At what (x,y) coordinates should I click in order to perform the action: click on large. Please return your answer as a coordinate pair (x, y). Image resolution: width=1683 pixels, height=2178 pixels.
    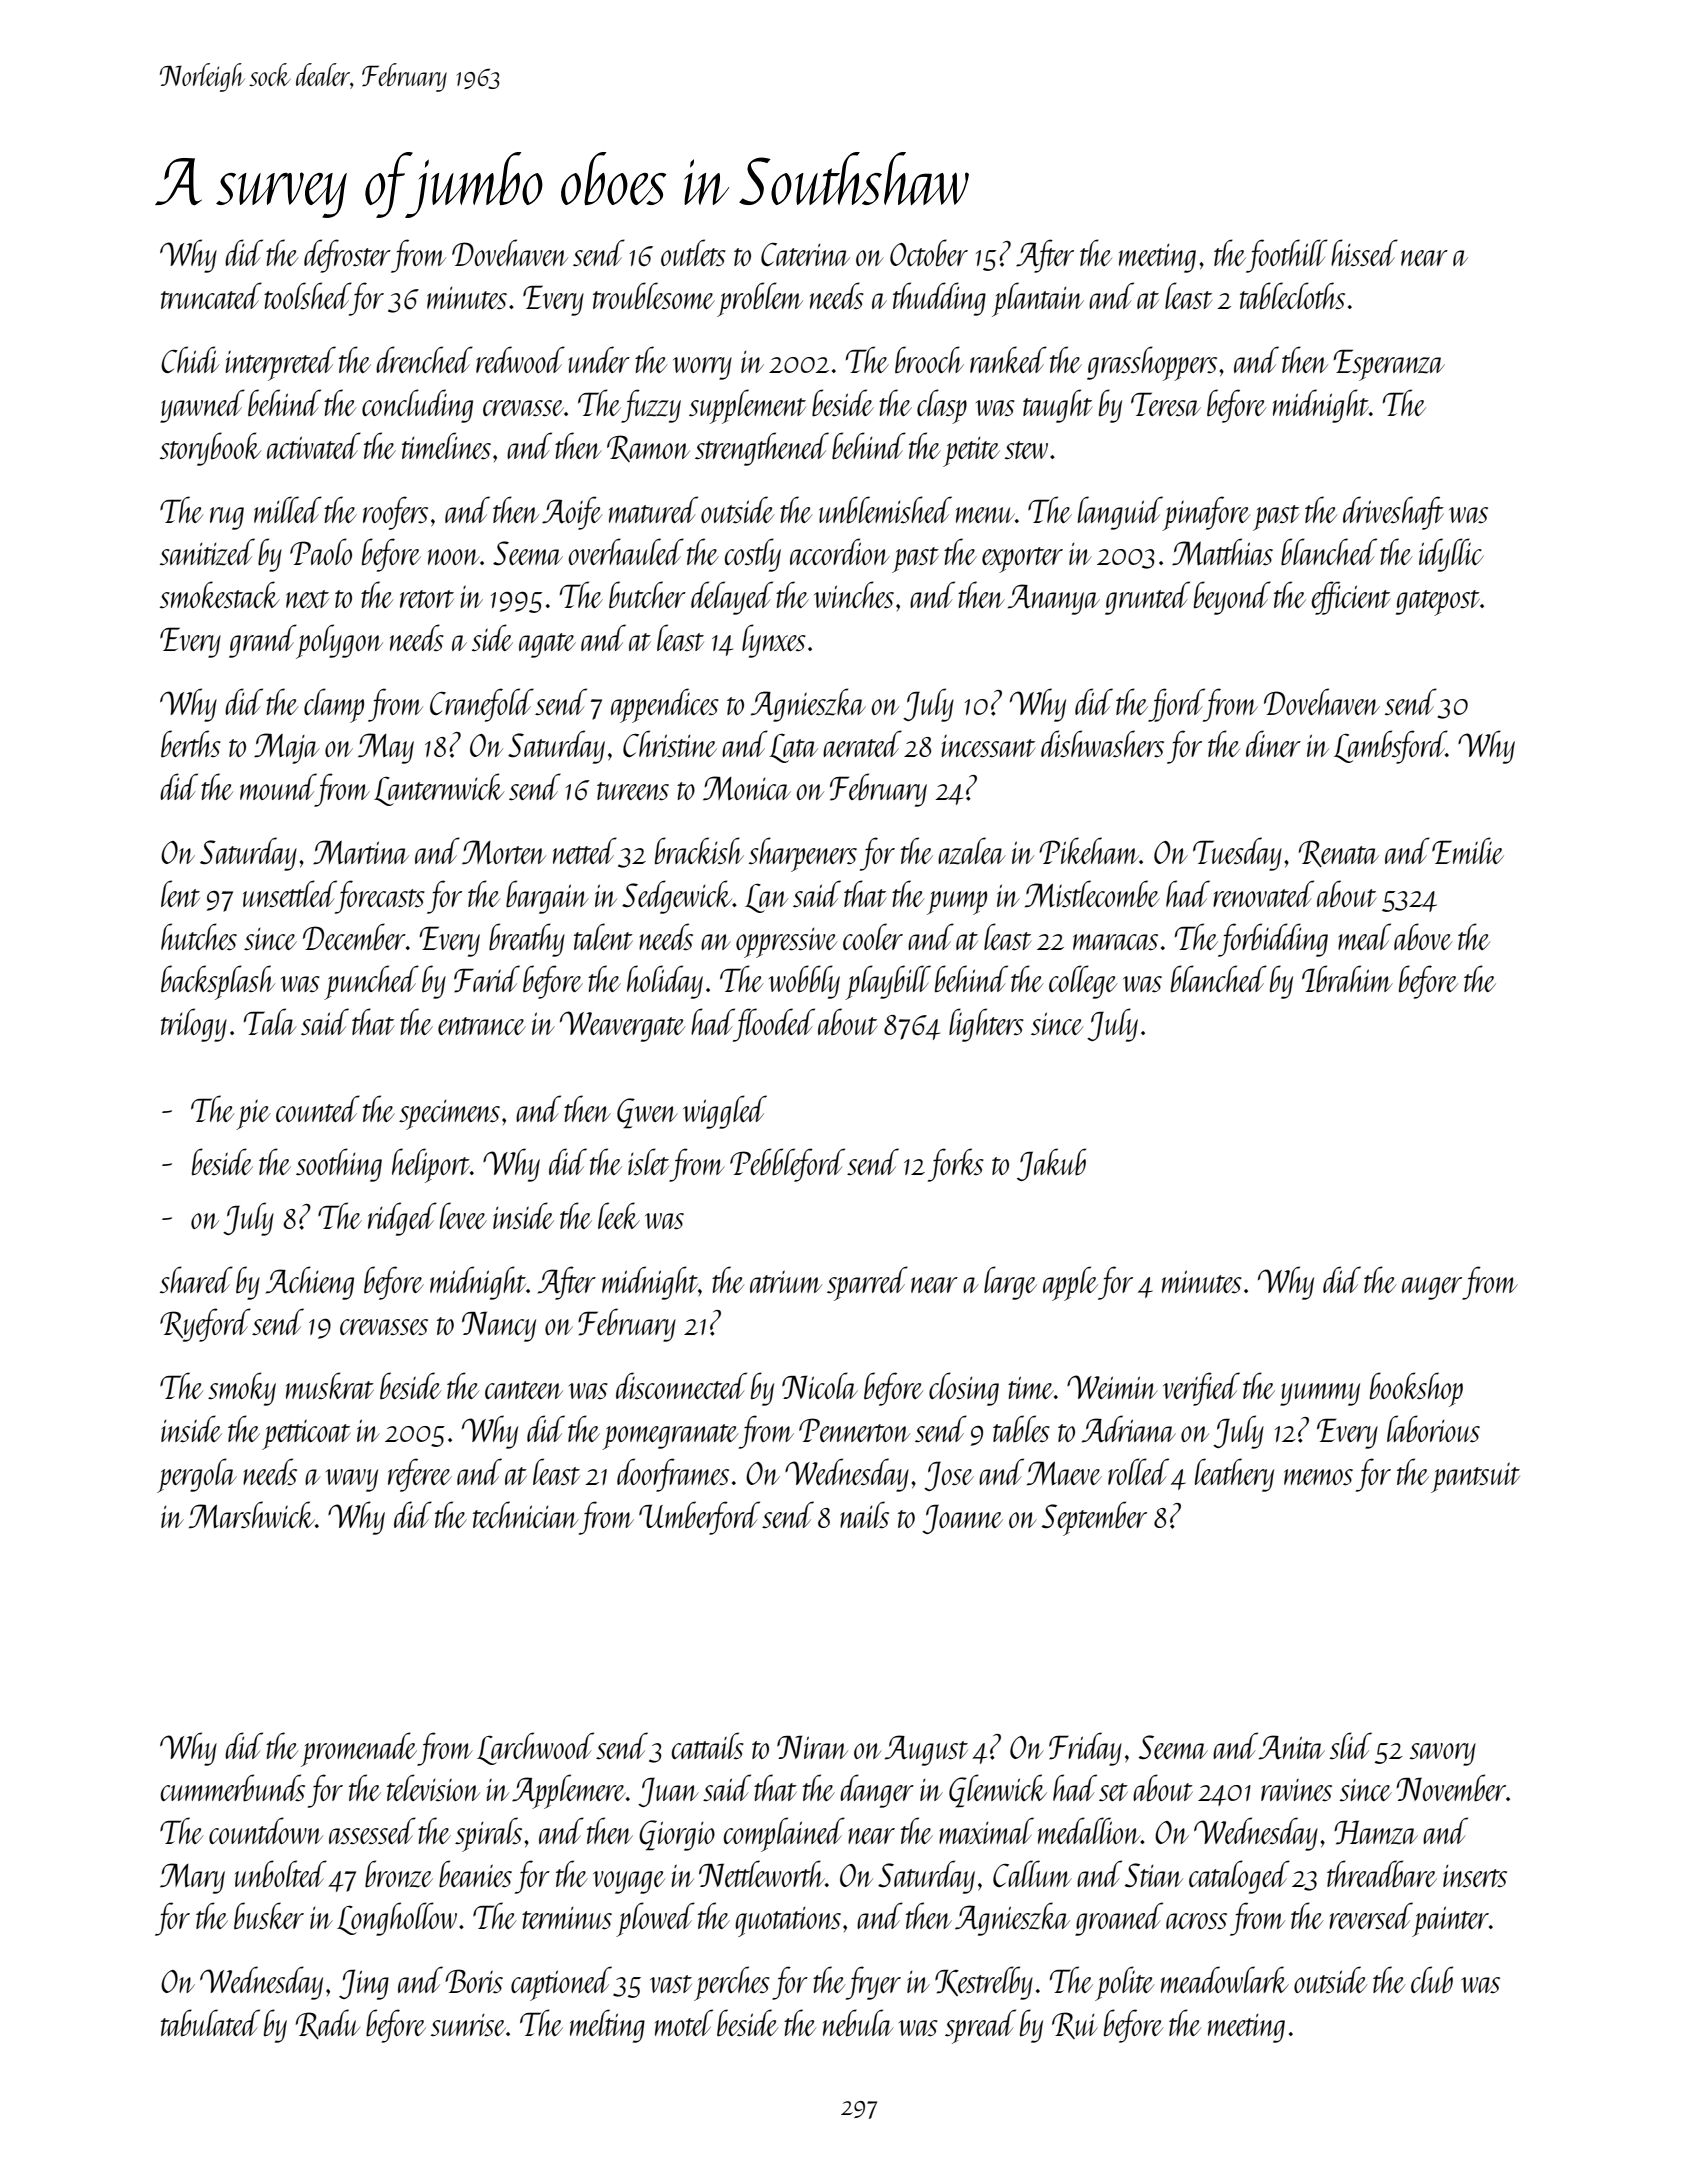
    Looking at the image, I should click on (1010, 1283).
